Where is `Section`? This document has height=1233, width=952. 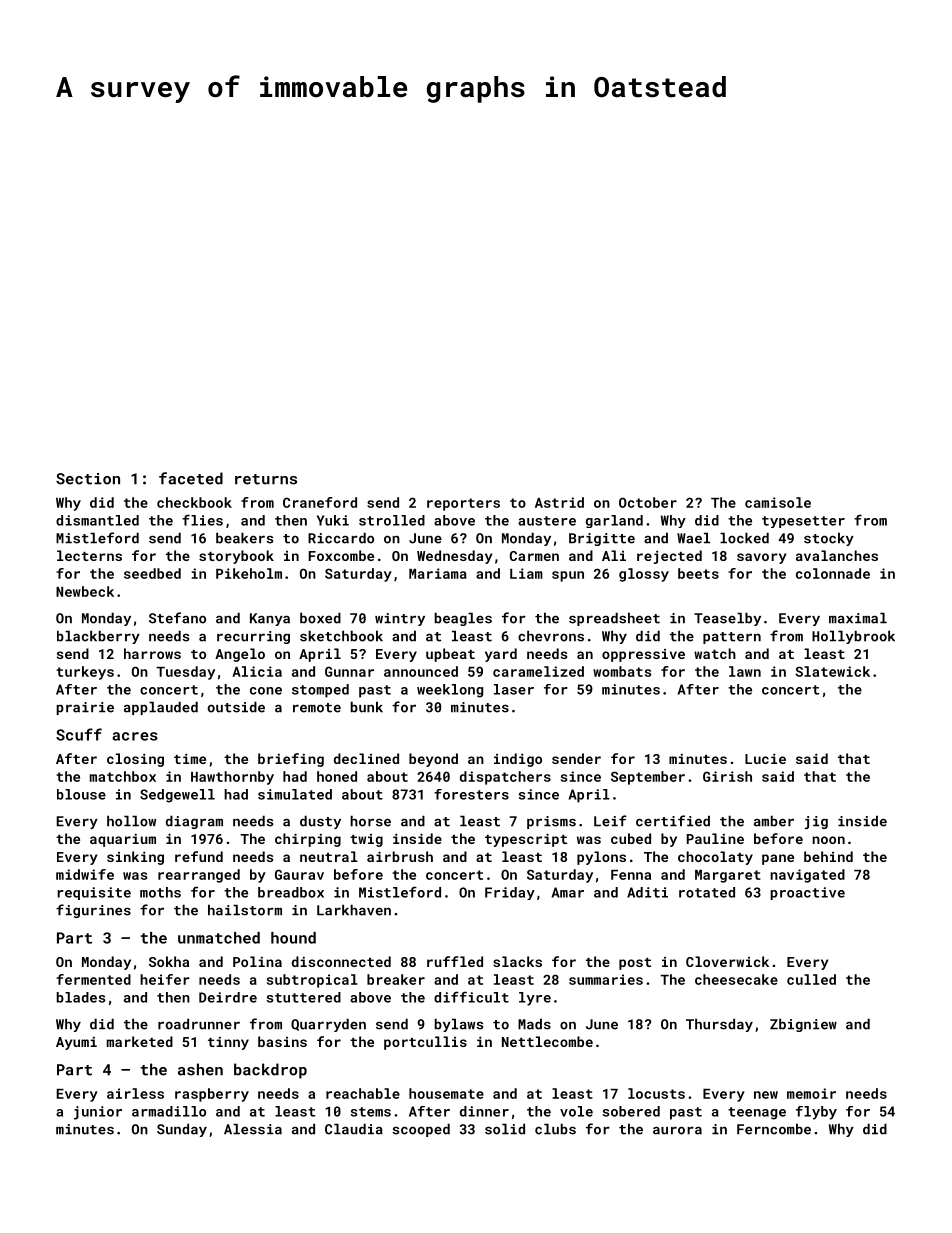
Section is located at coordinates (88, 479).
